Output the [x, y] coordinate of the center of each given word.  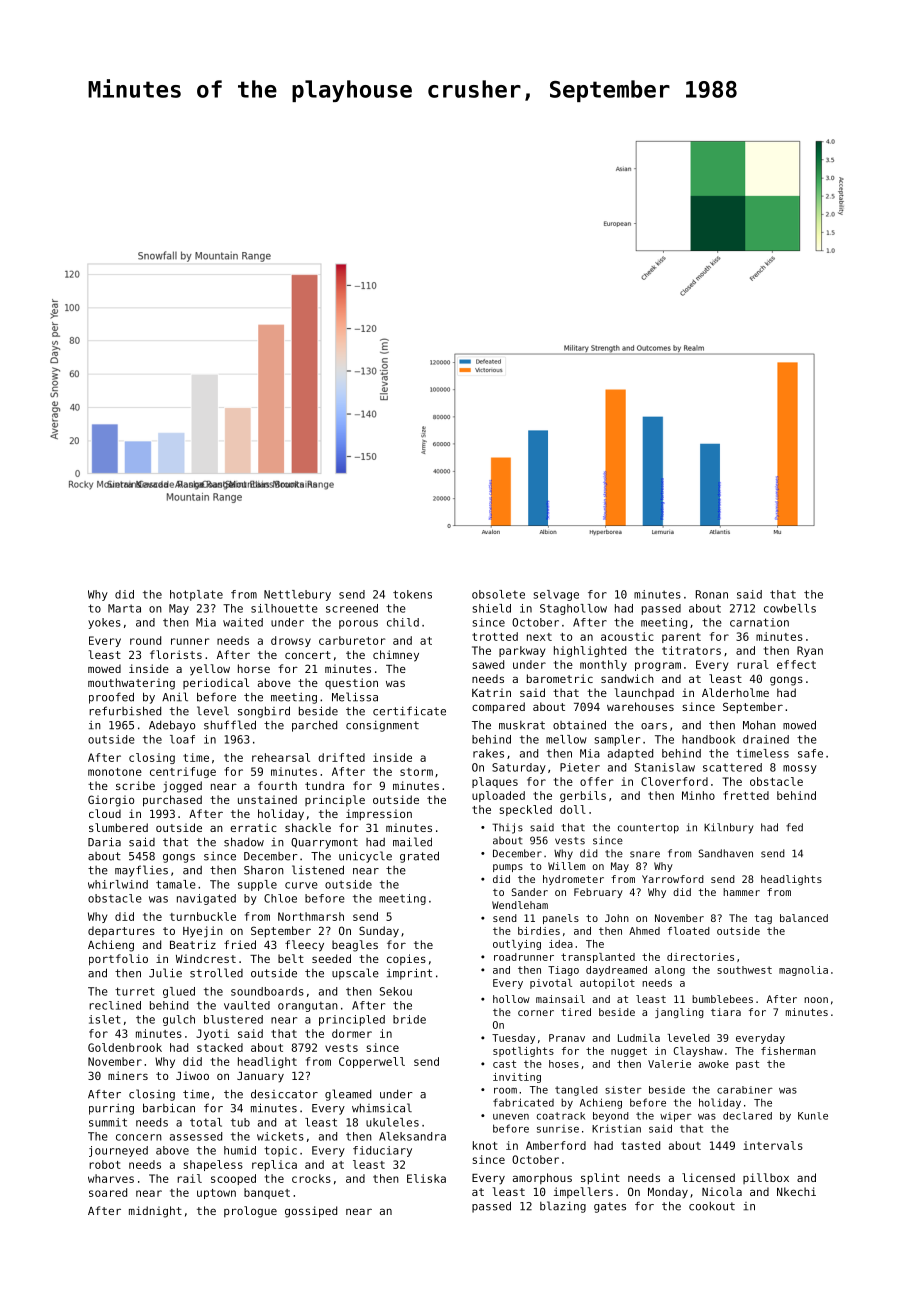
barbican [169, 1108]
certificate [409, 711]
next [539, 637]
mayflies [141, 871]
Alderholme [735, 692]
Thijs [507, 828]
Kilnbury [728, 828]
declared [747, 1116]
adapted [630, 754]
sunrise [558, 1129]
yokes [104, 623]
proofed [111, 698]
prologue [250, 1212]
